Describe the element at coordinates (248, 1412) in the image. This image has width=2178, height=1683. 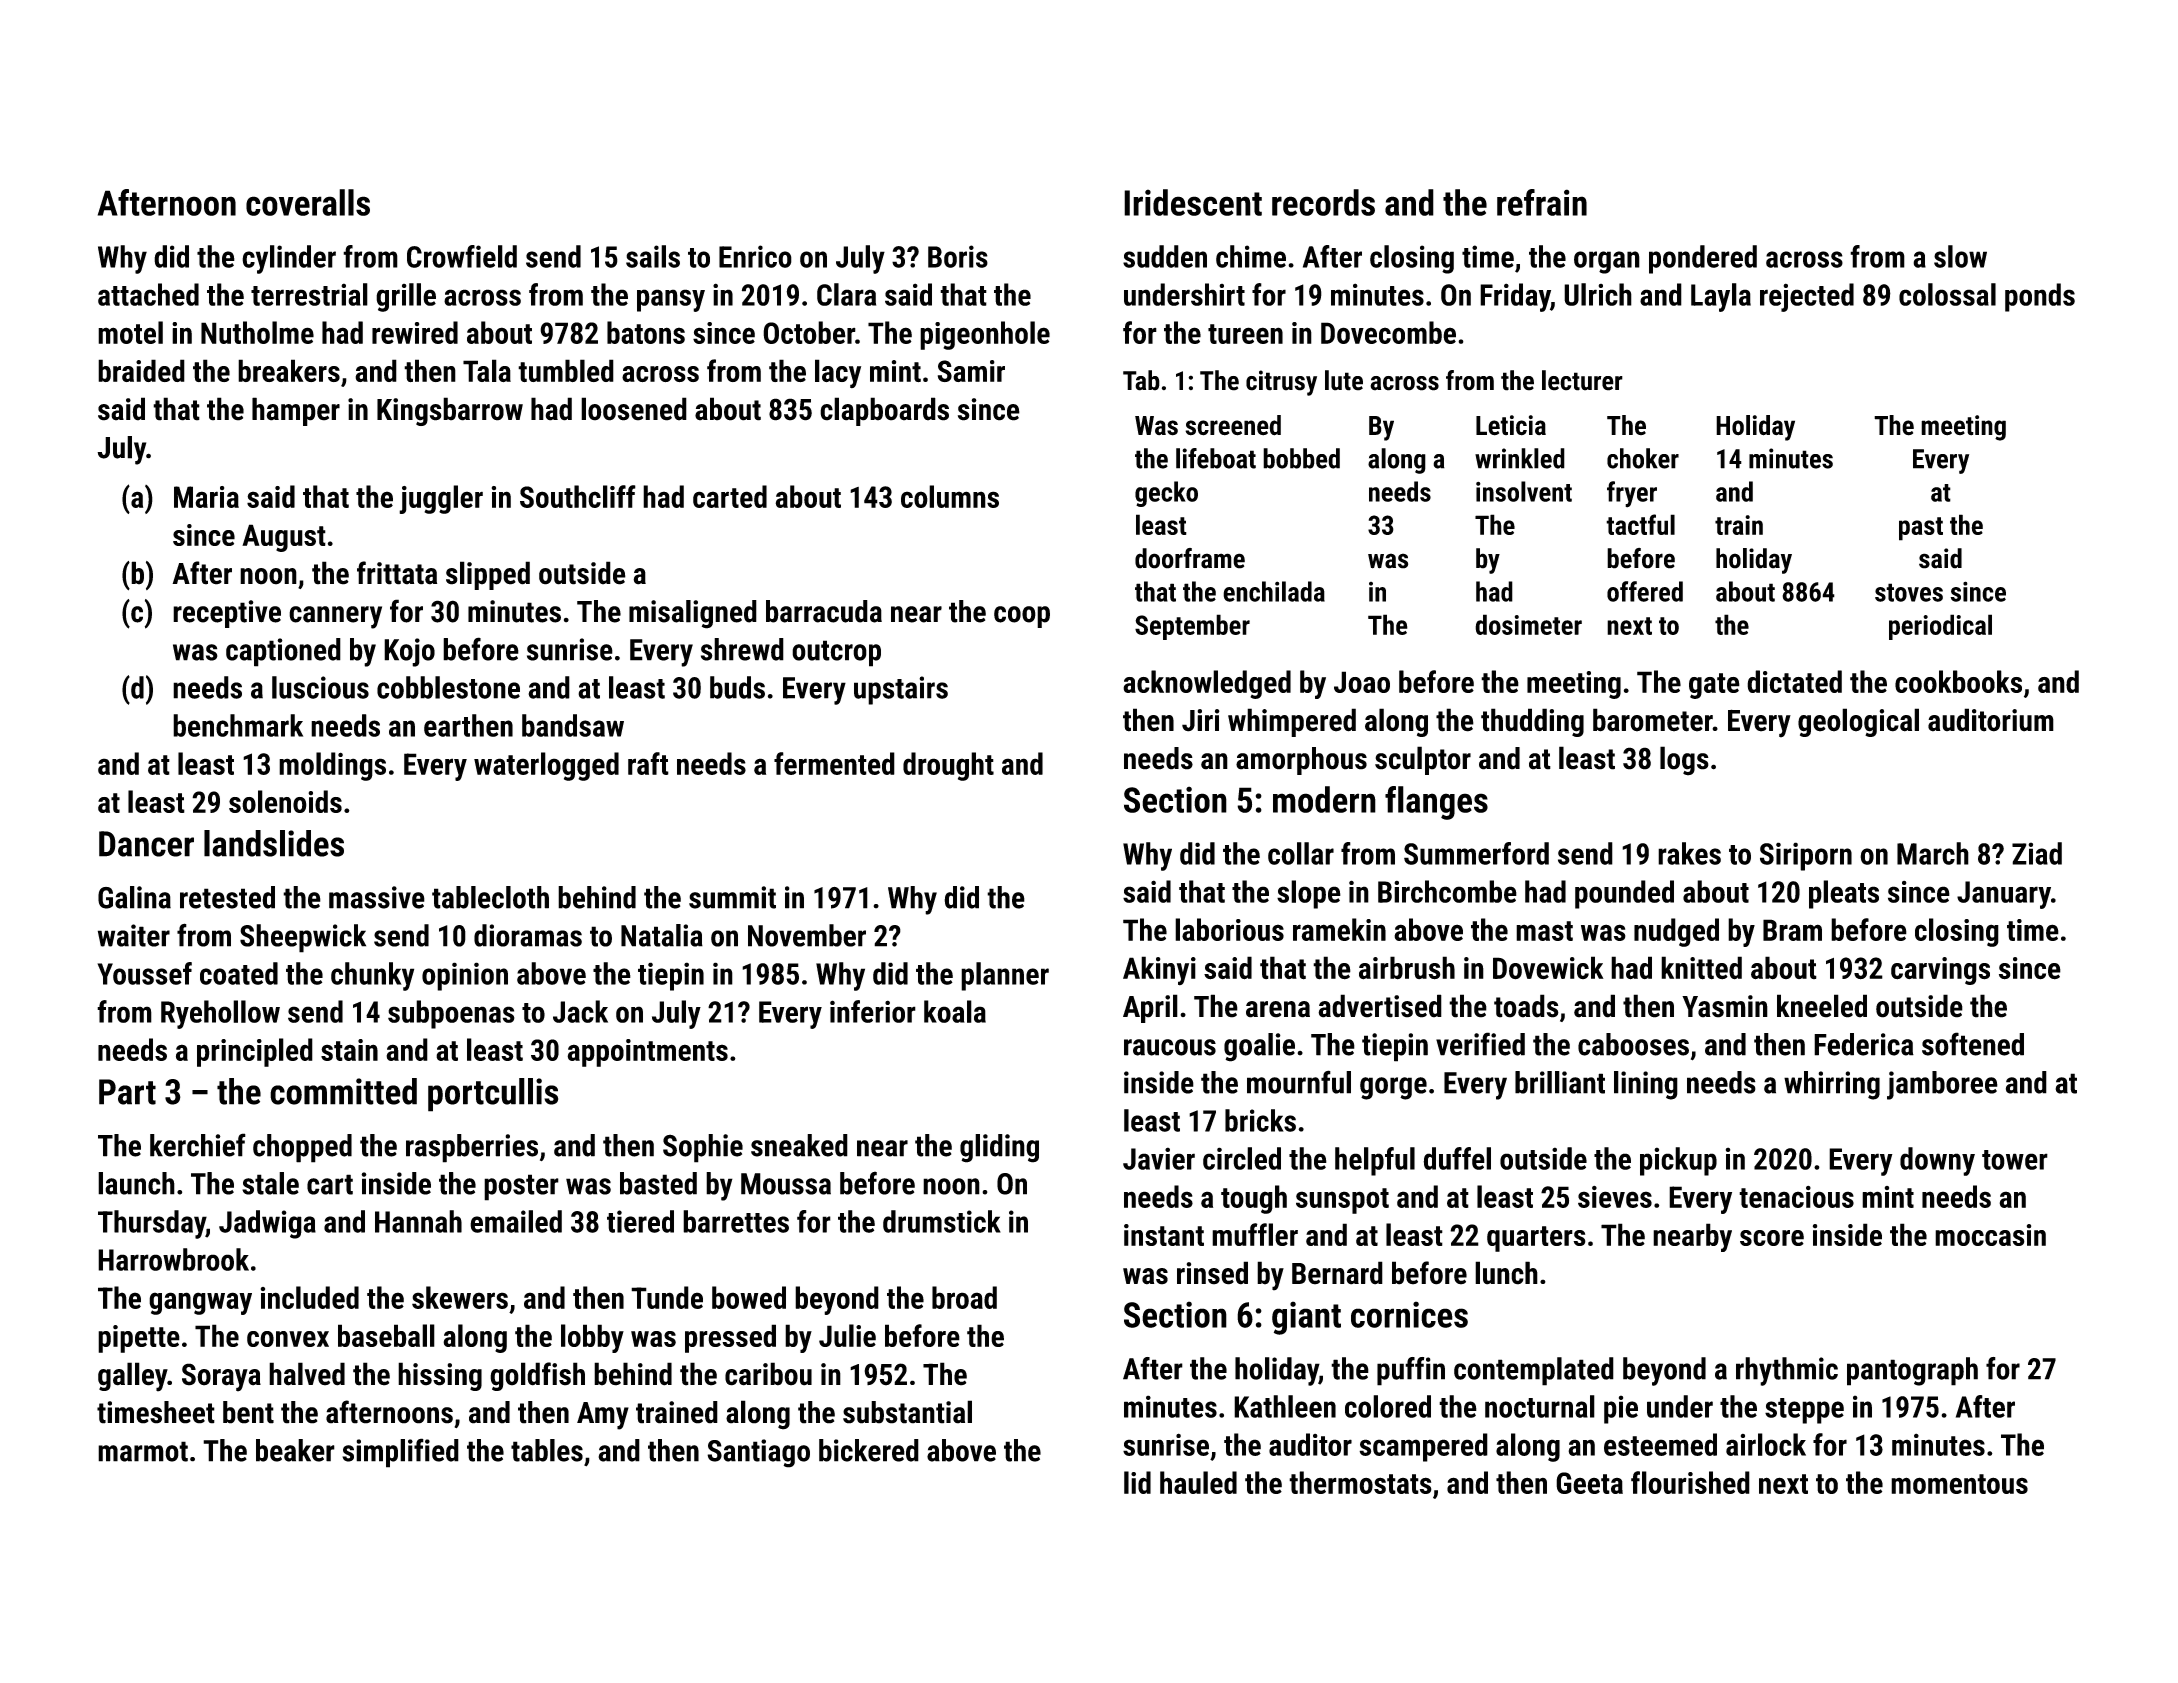
I see `bent` at that location.
